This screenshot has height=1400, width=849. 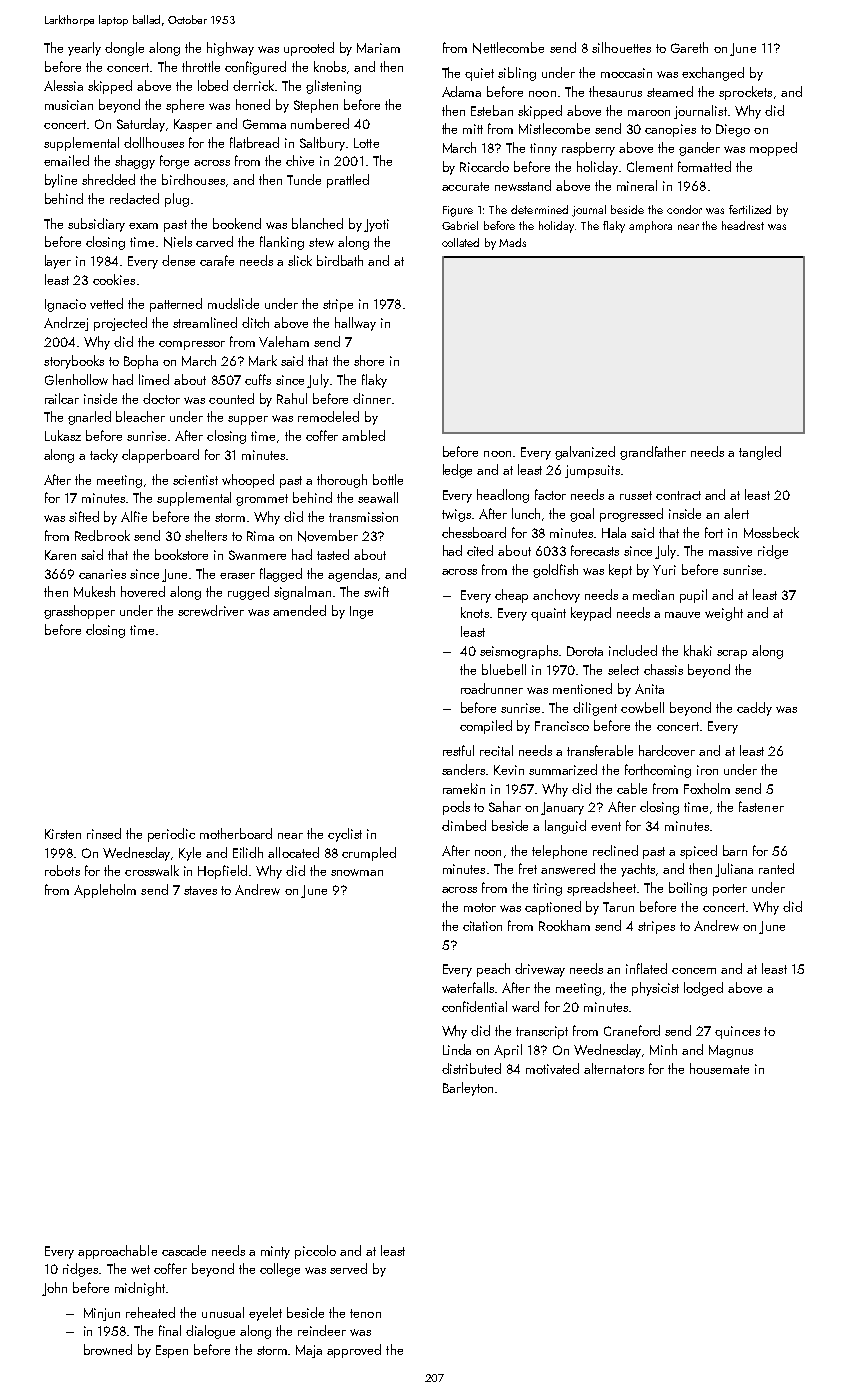 What do you see at coordinates (62, 398) in the screenshot?
I see `railcar` at bounding box center [62, 398].
